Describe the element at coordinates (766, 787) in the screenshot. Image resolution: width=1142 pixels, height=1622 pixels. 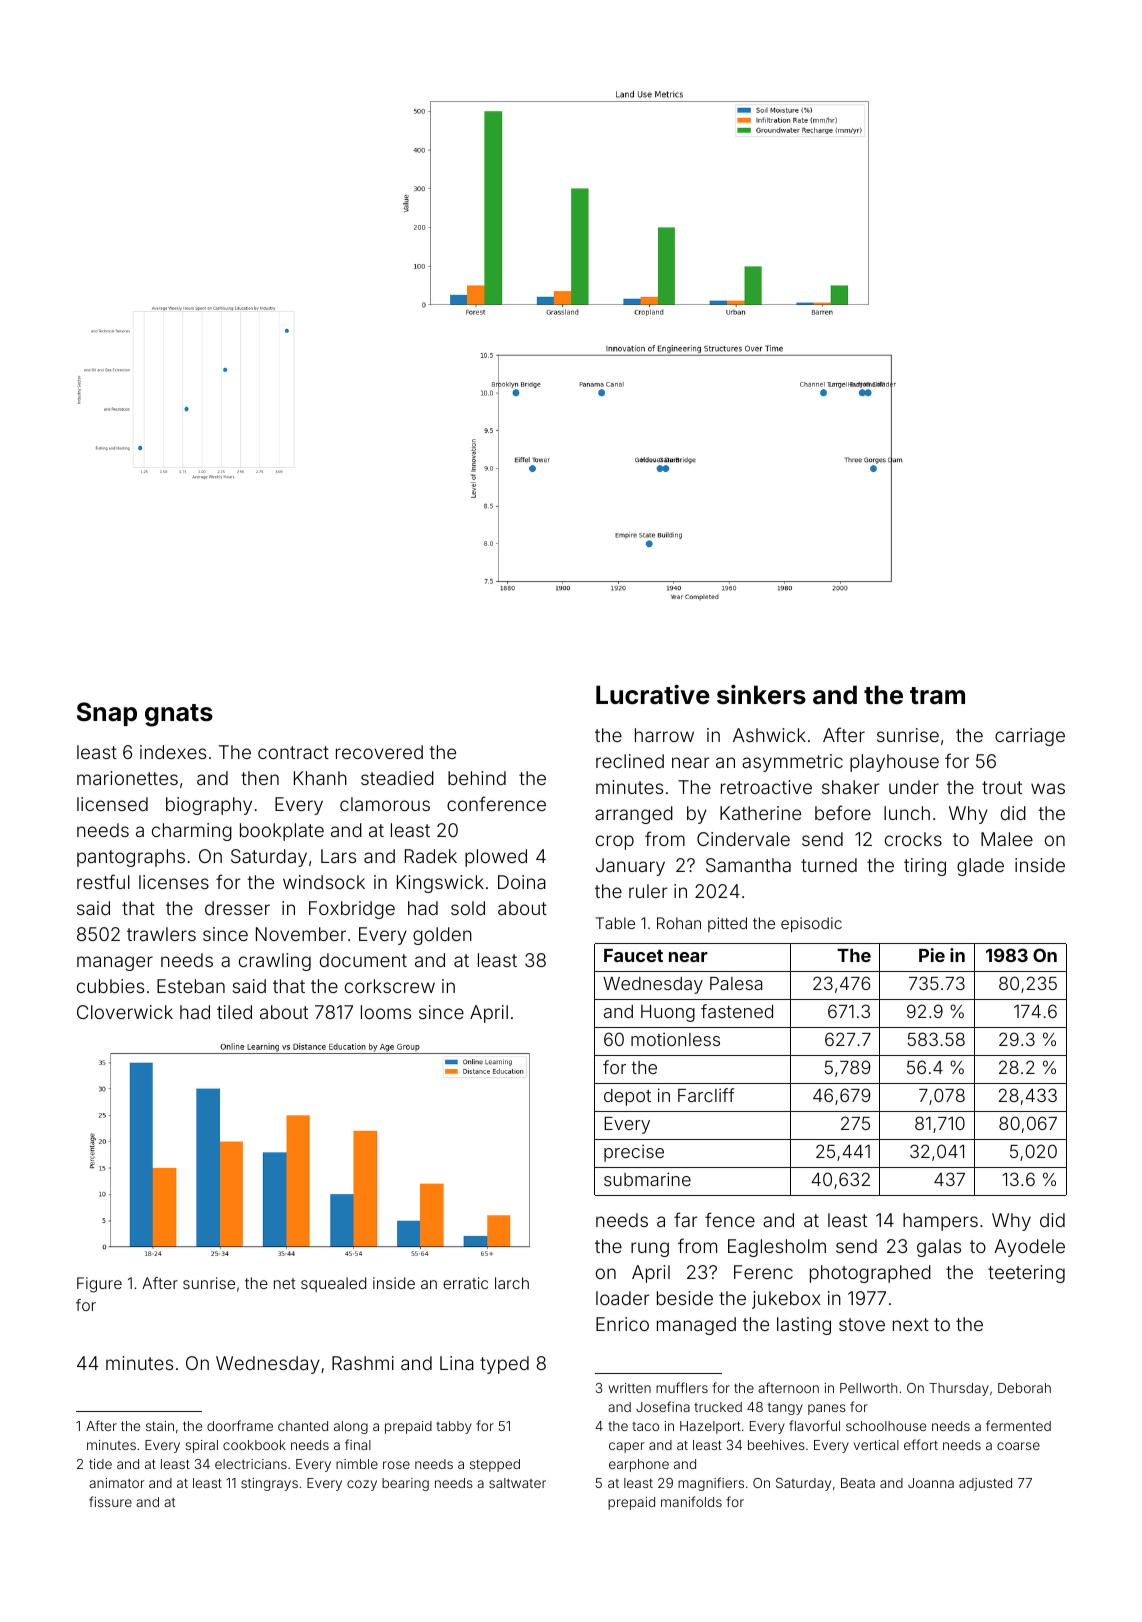
I see `retroactive` at that location.
